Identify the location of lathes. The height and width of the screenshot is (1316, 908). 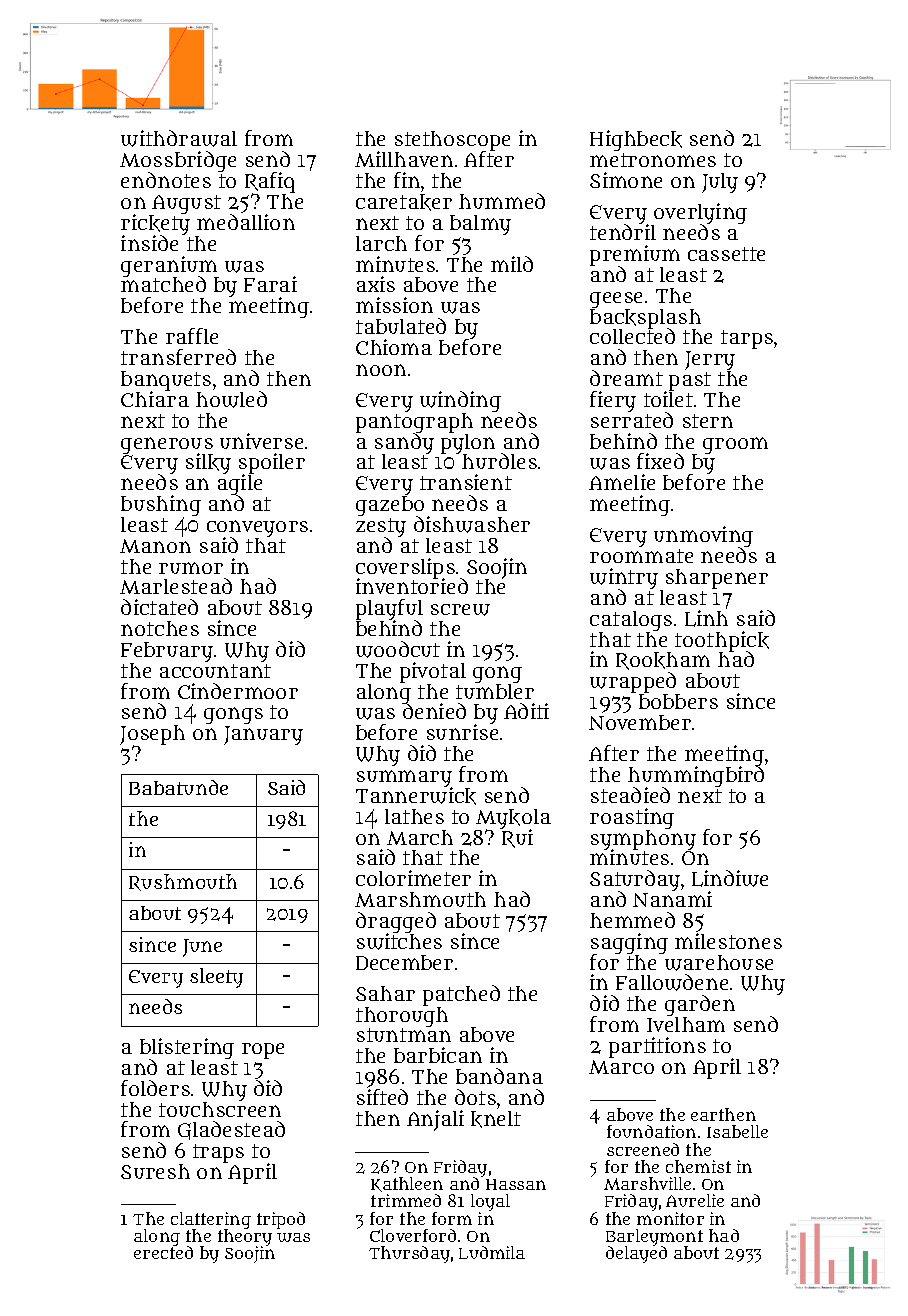
(414, 816).
